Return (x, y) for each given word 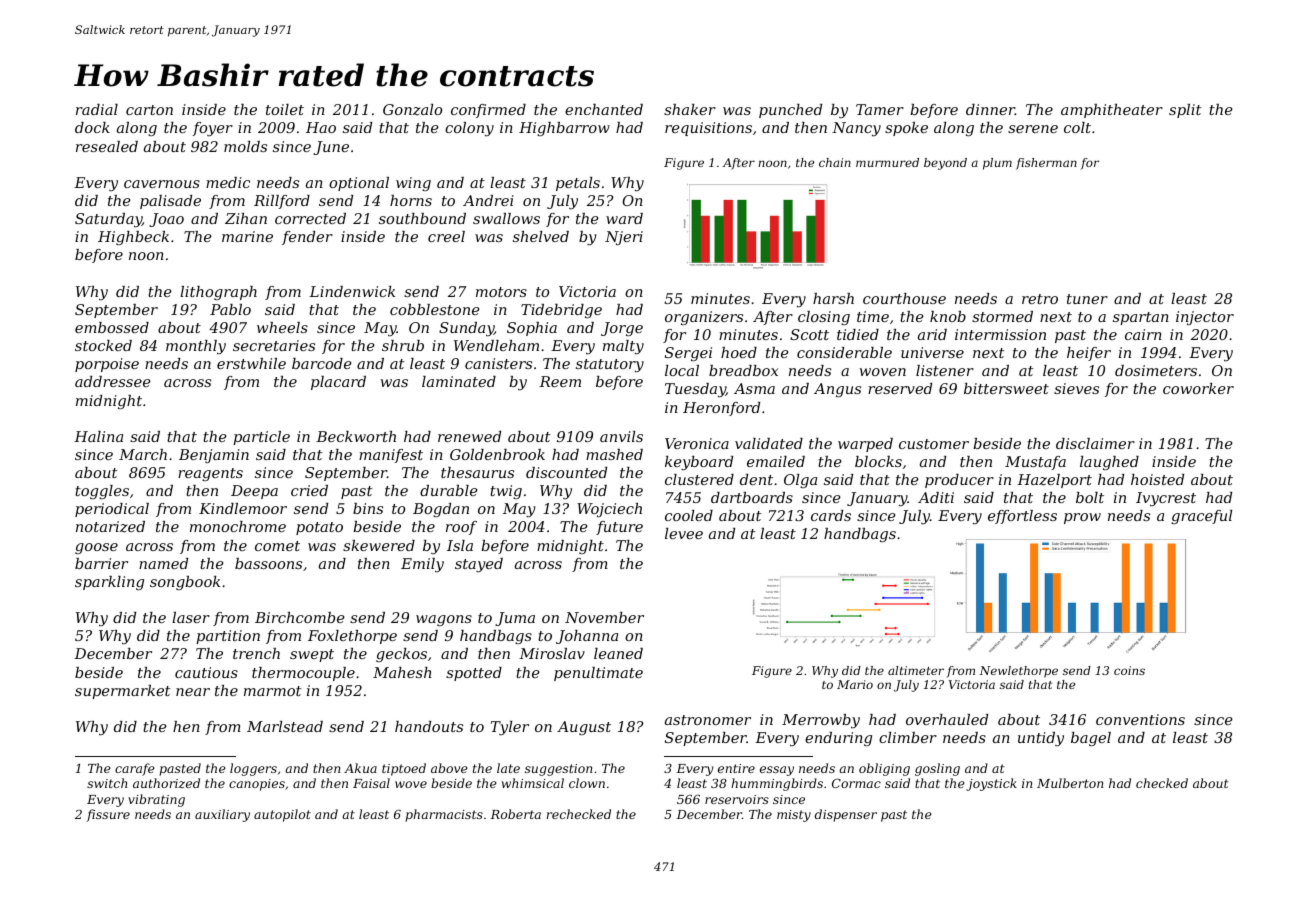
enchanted (604, 109)
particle (261, 438)
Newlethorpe (1018, 672)
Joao (166, 220)
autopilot (282, 815)
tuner (1087, 299)
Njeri (624, 238)
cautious (206, 672)
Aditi (936, 497)
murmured (887, 162)
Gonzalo (412, 110)
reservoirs (737, 799)
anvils (621, 436)
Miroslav (552, 653)
